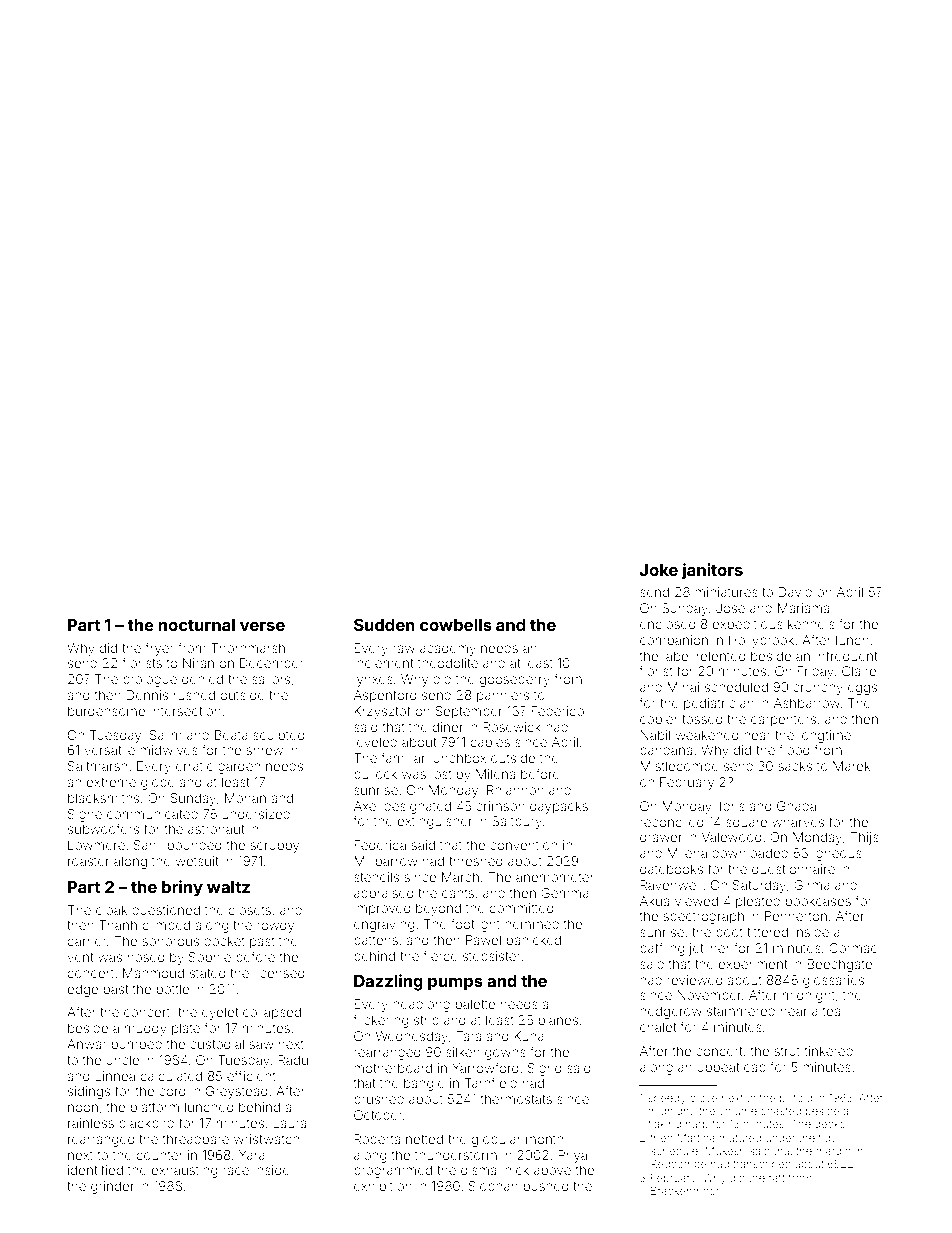 Image resolution: width=952 pixels, height=1233 pixels. I want to click on Friday, so click(815, 672).
